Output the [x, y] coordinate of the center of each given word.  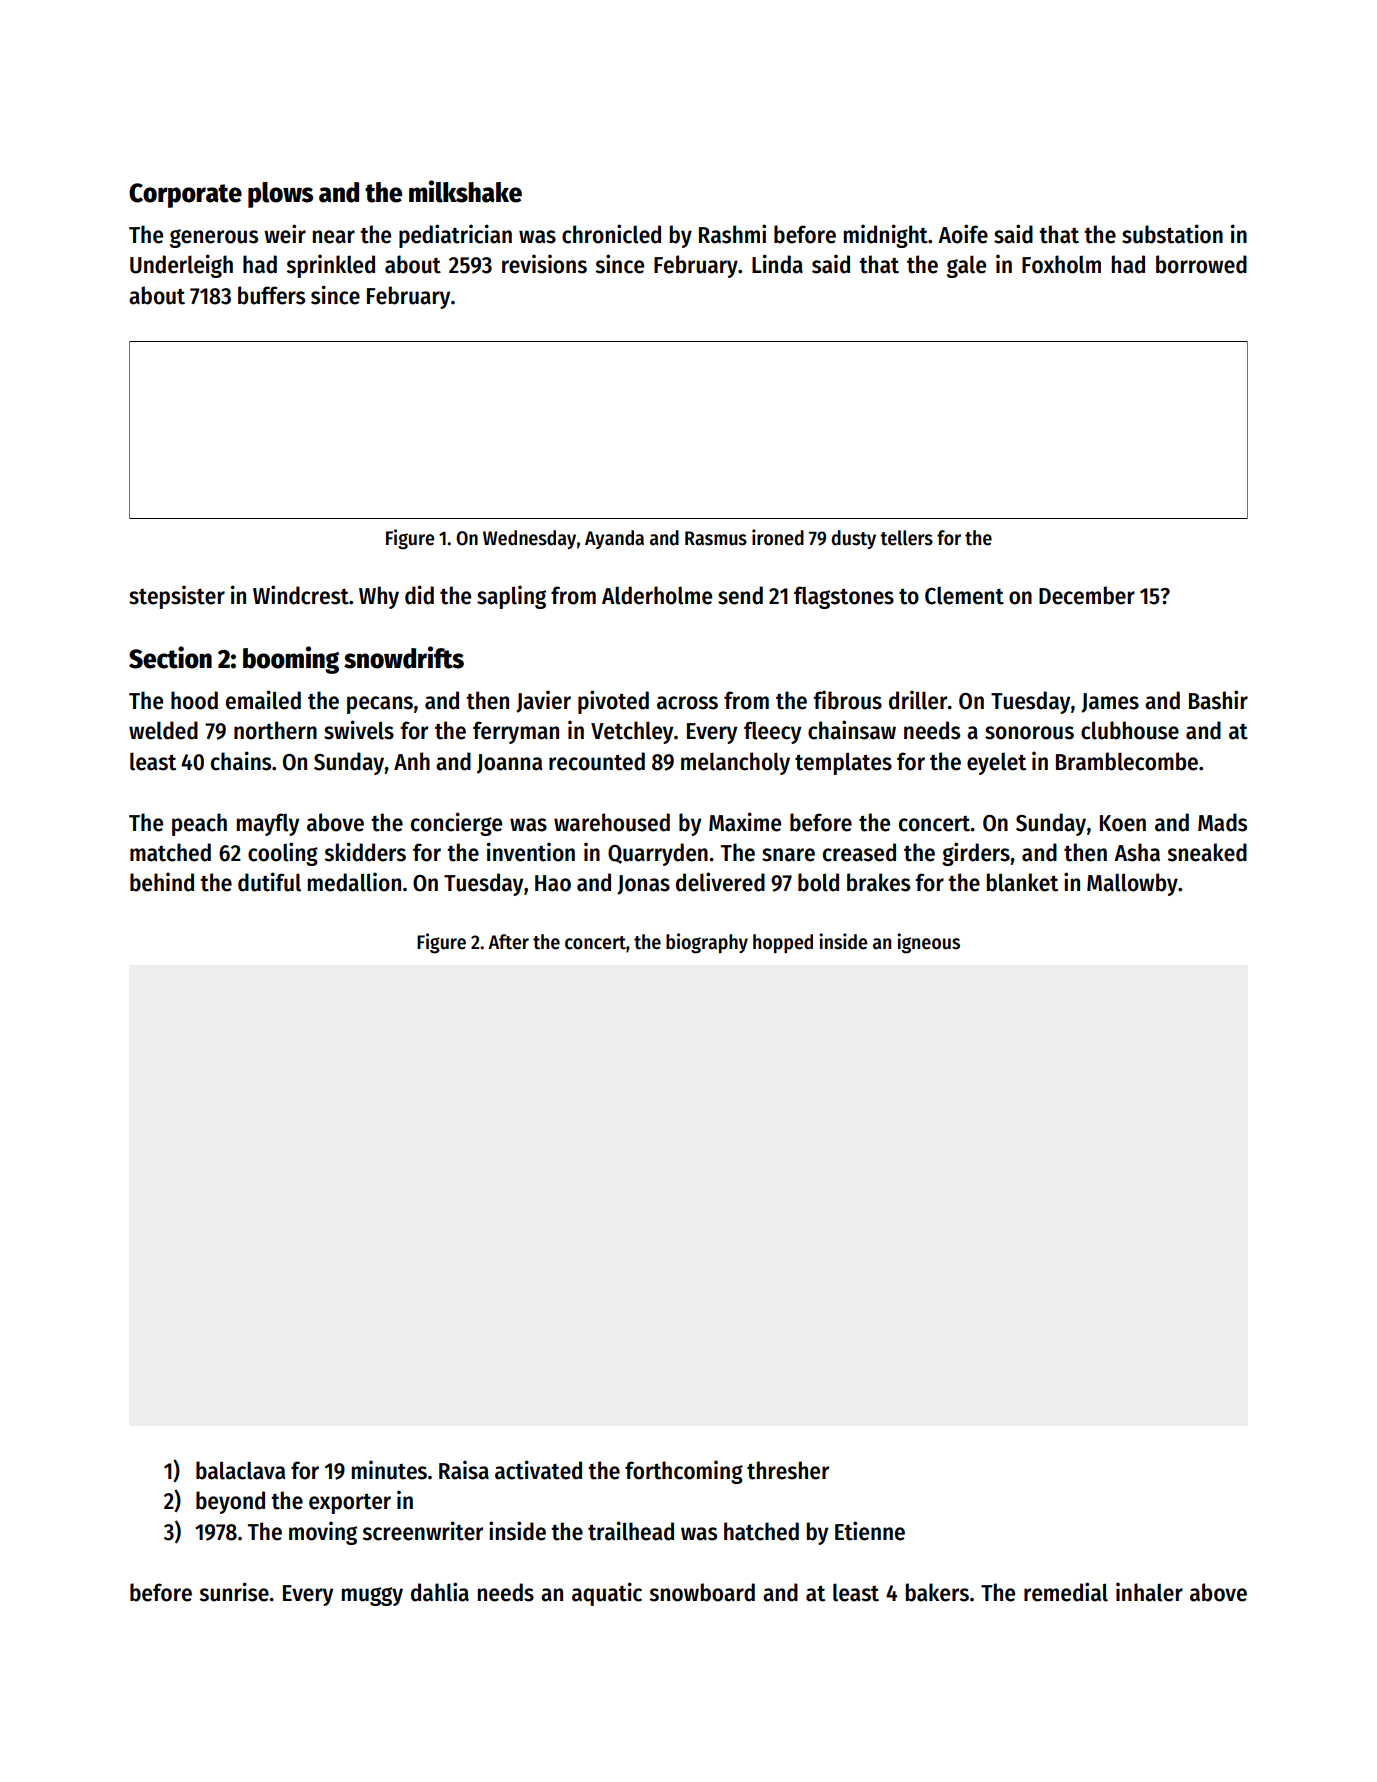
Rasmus [716, 538]
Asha [1137, 852]
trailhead [631, 1531]
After [508, 942]
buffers [271, 295]
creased [859, 852]
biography [707, 943]
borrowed [1201, 264]
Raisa [464, 1470]
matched [170, 852]
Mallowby [1132, 884]
